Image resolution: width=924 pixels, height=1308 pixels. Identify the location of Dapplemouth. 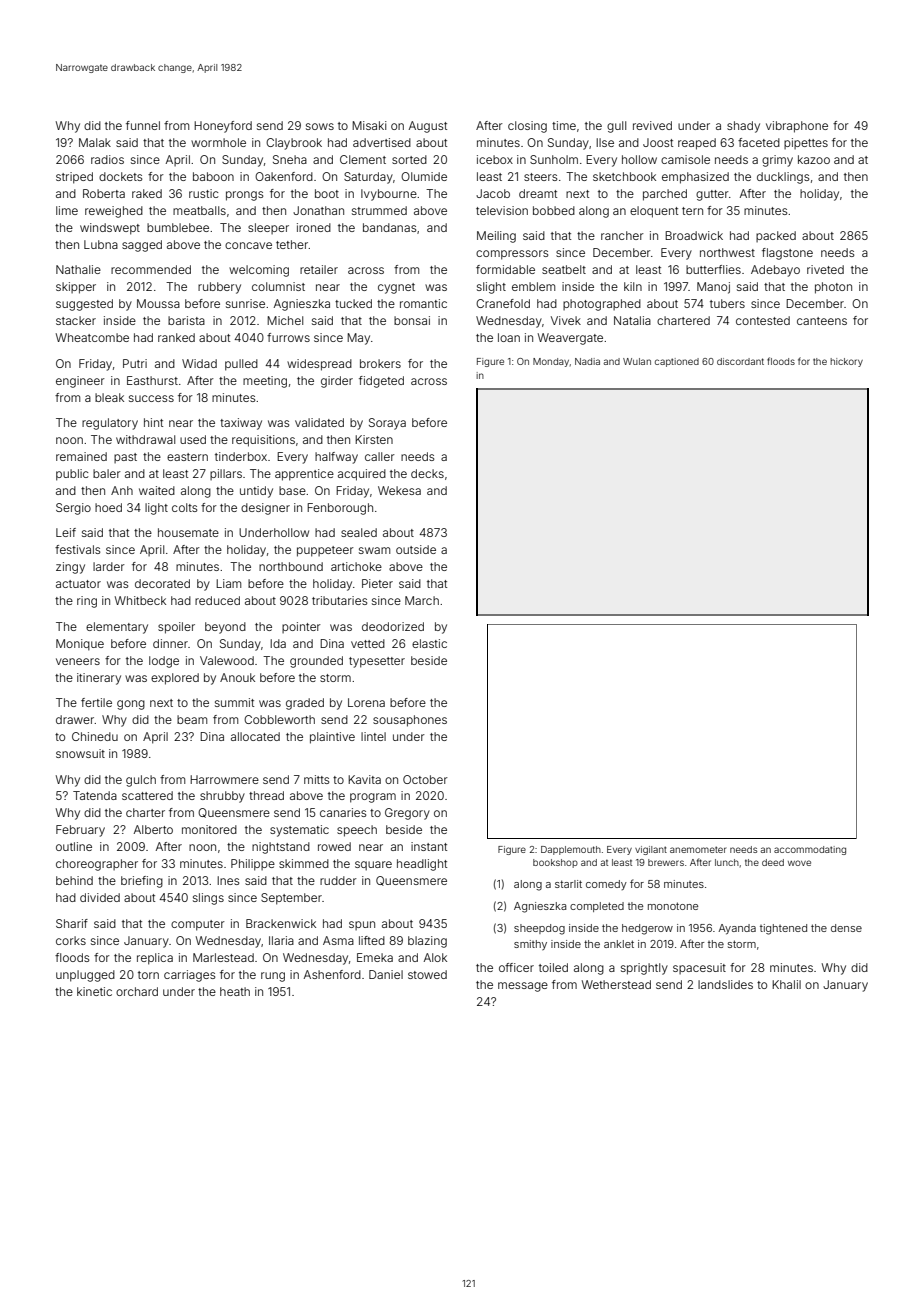
(571, 850).
